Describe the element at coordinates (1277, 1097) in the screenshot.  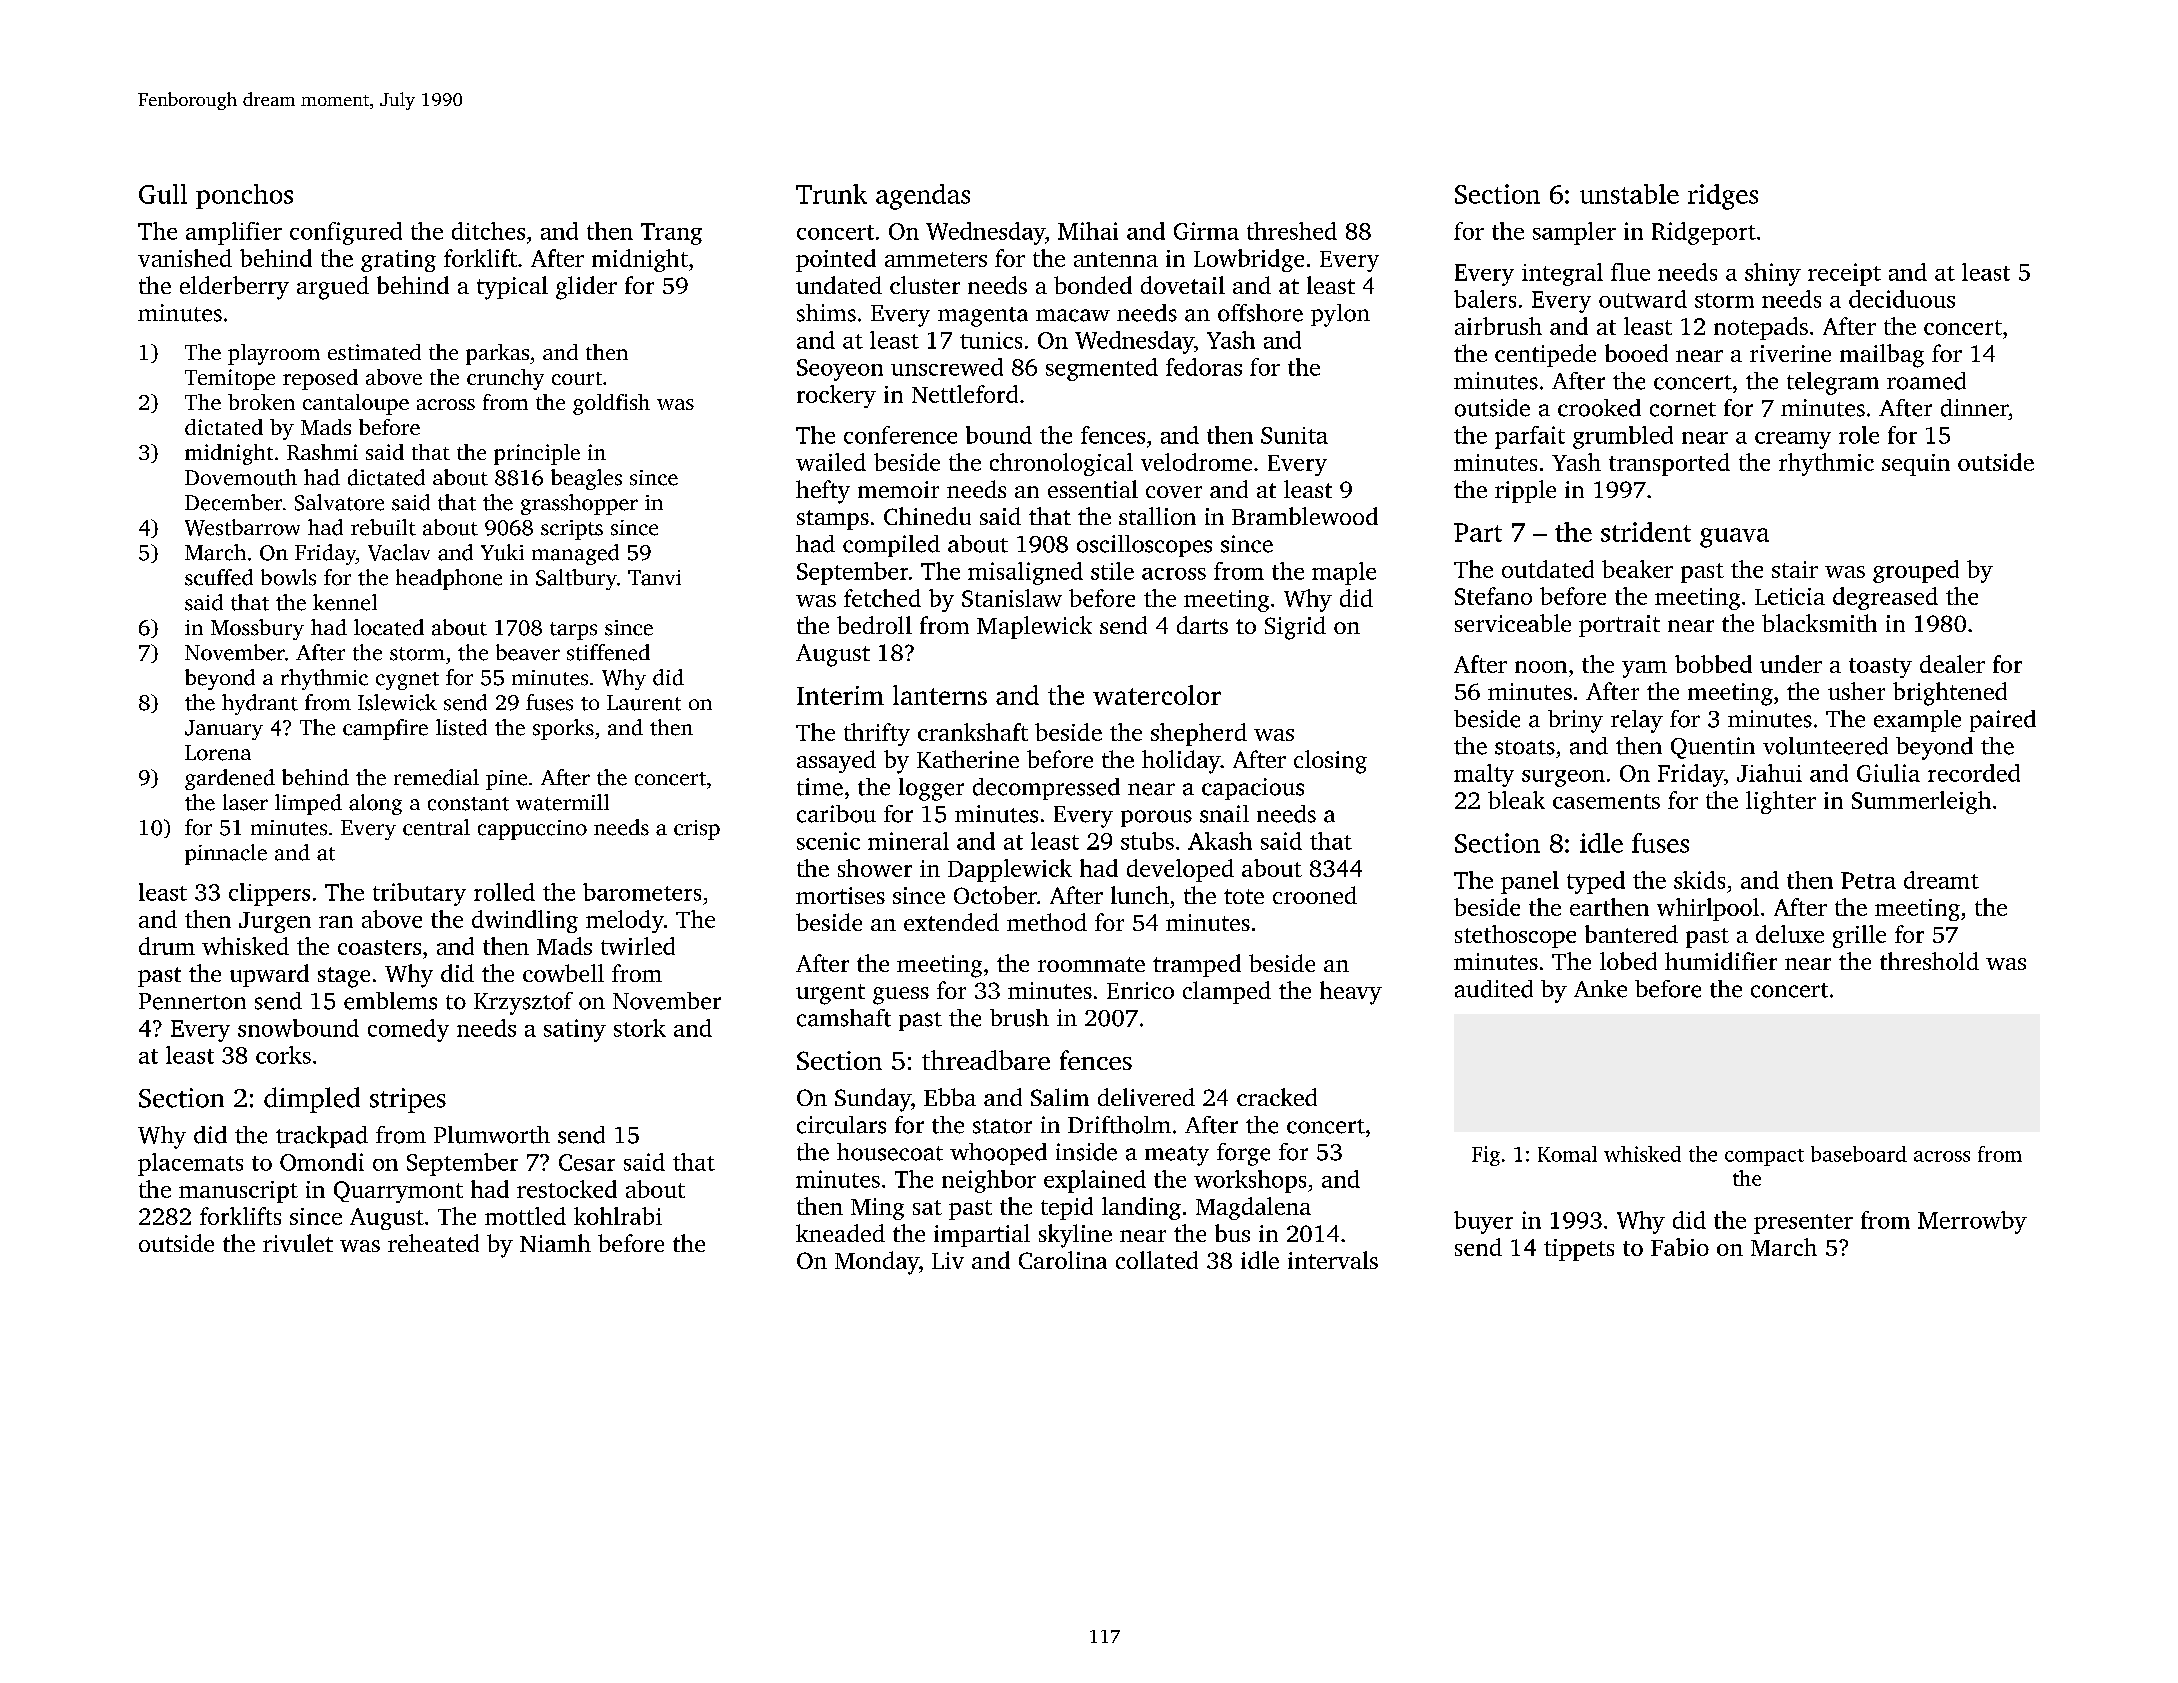
I see `cracked` at that location.
